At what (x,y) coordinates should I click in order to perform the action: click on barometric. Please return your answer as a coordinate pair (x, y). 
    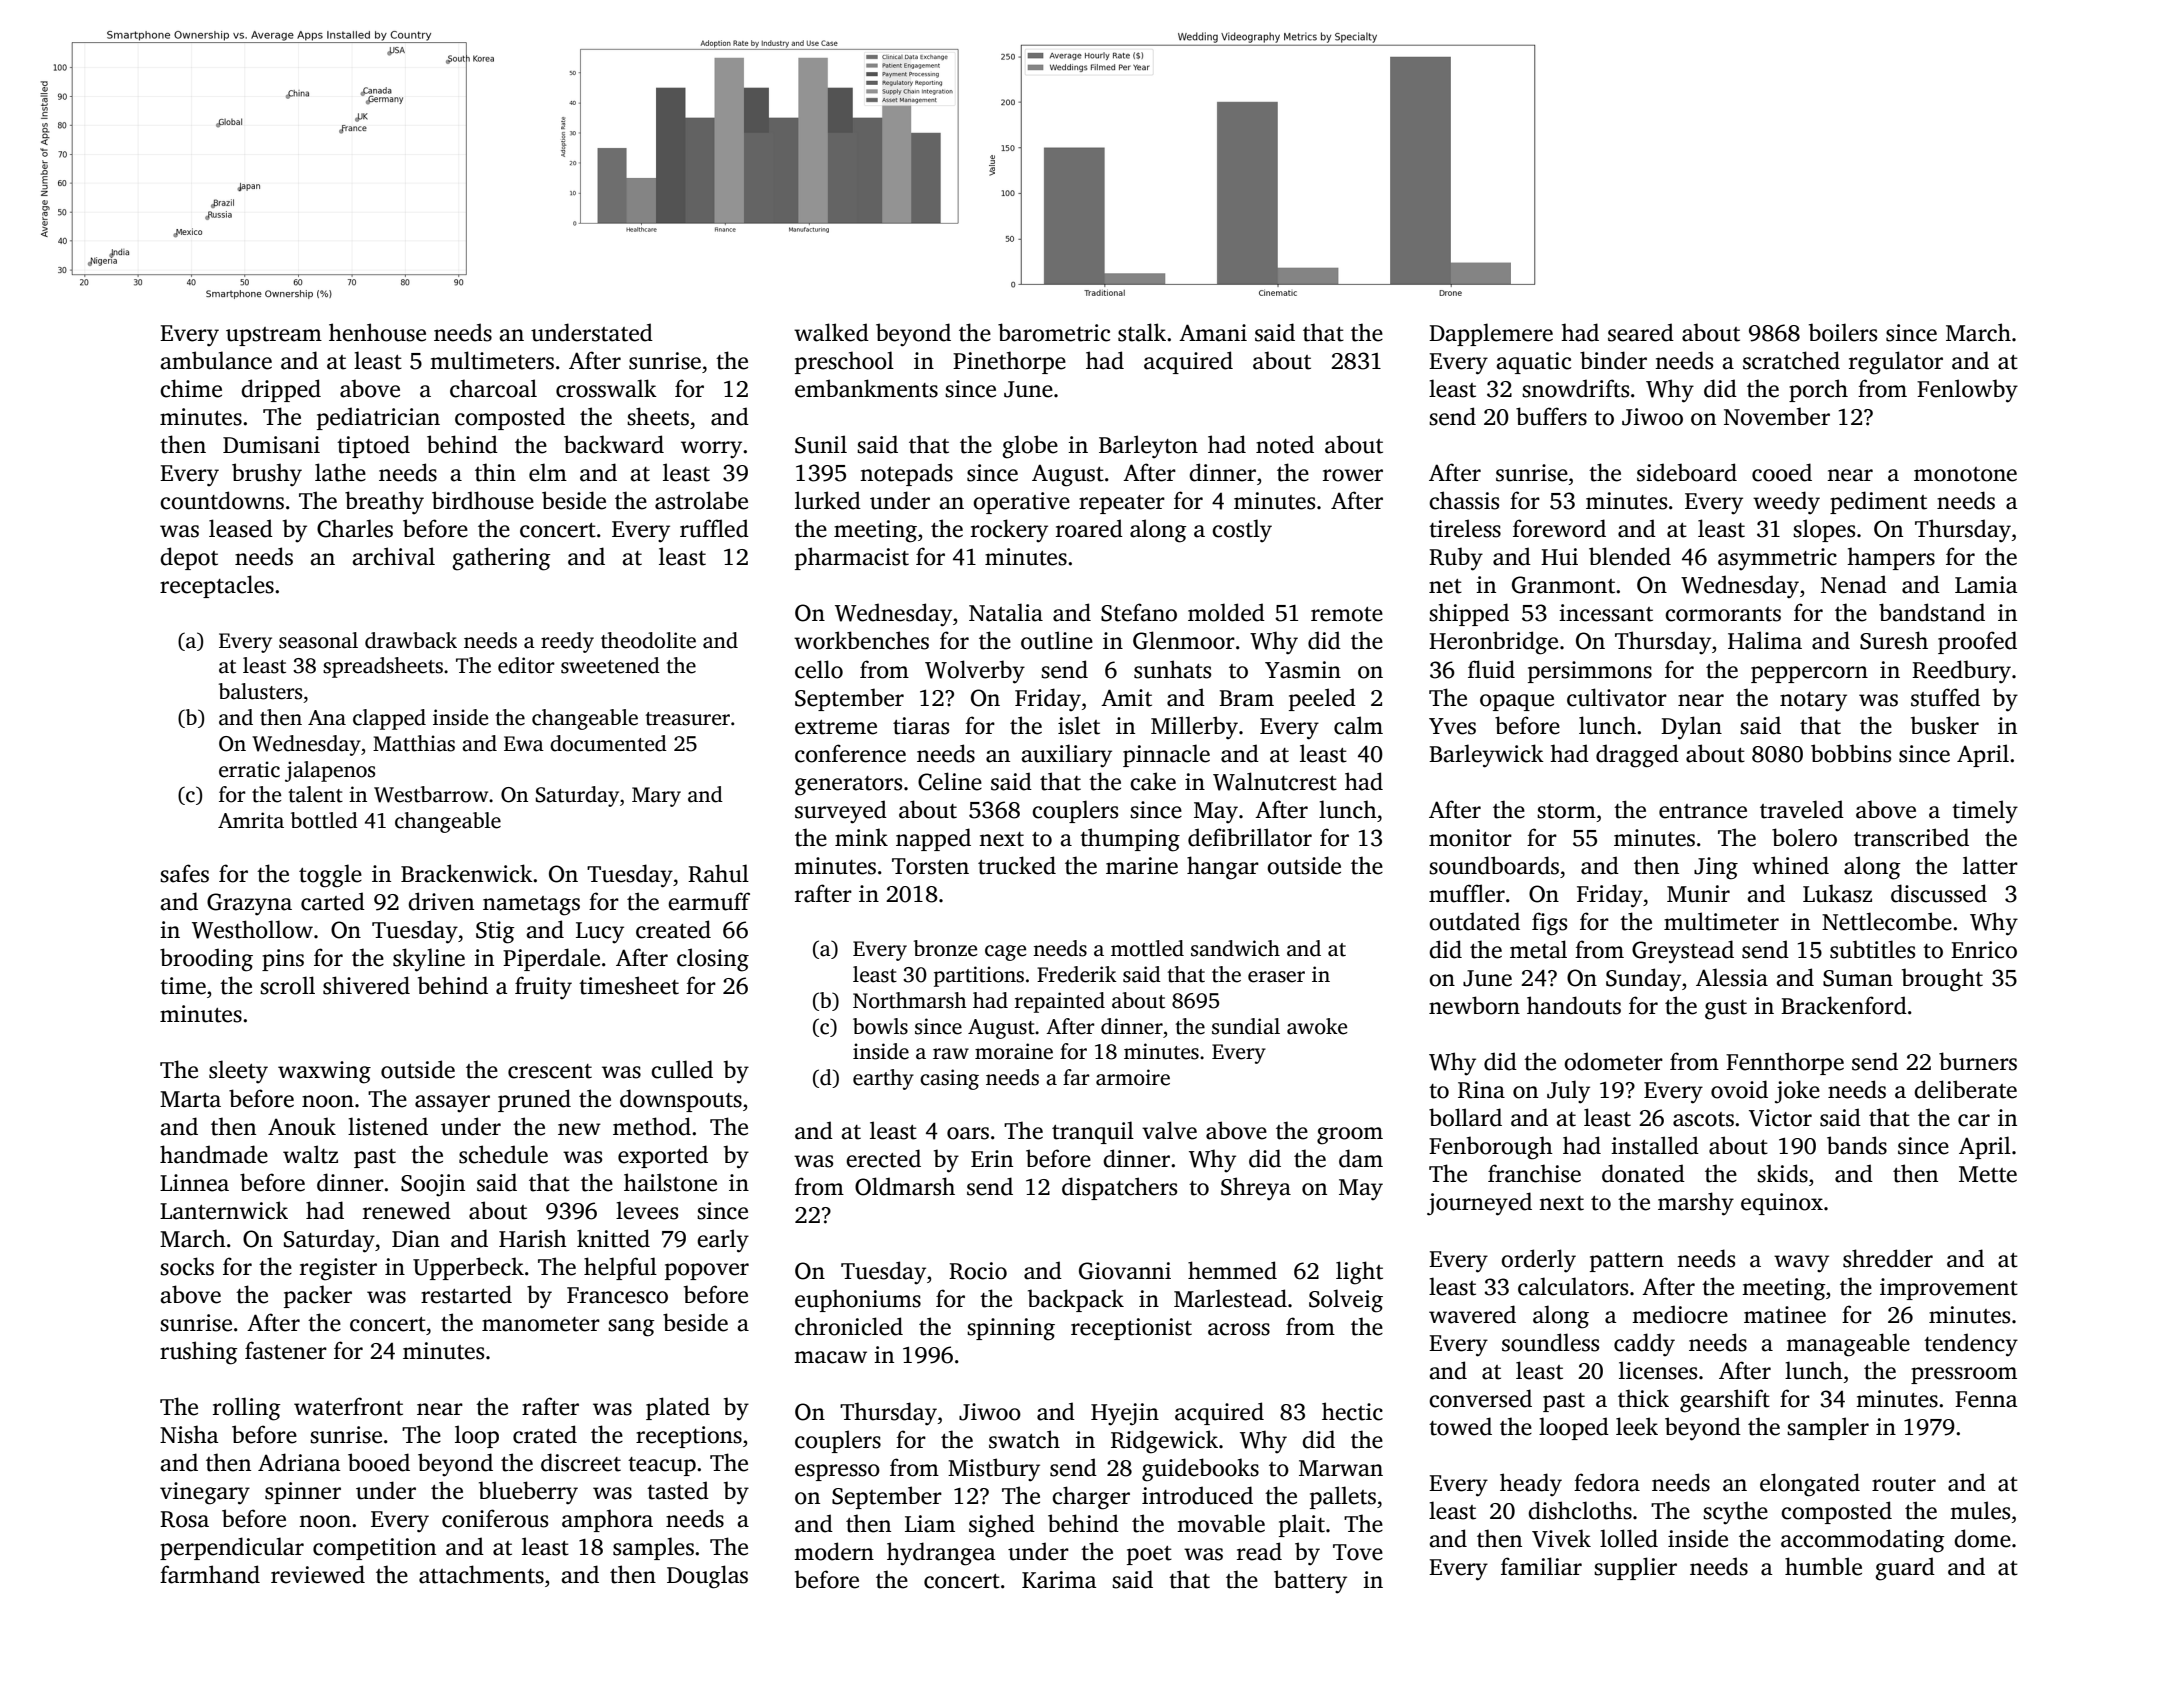
    Looking at the image, I should click on (1054, 332).
